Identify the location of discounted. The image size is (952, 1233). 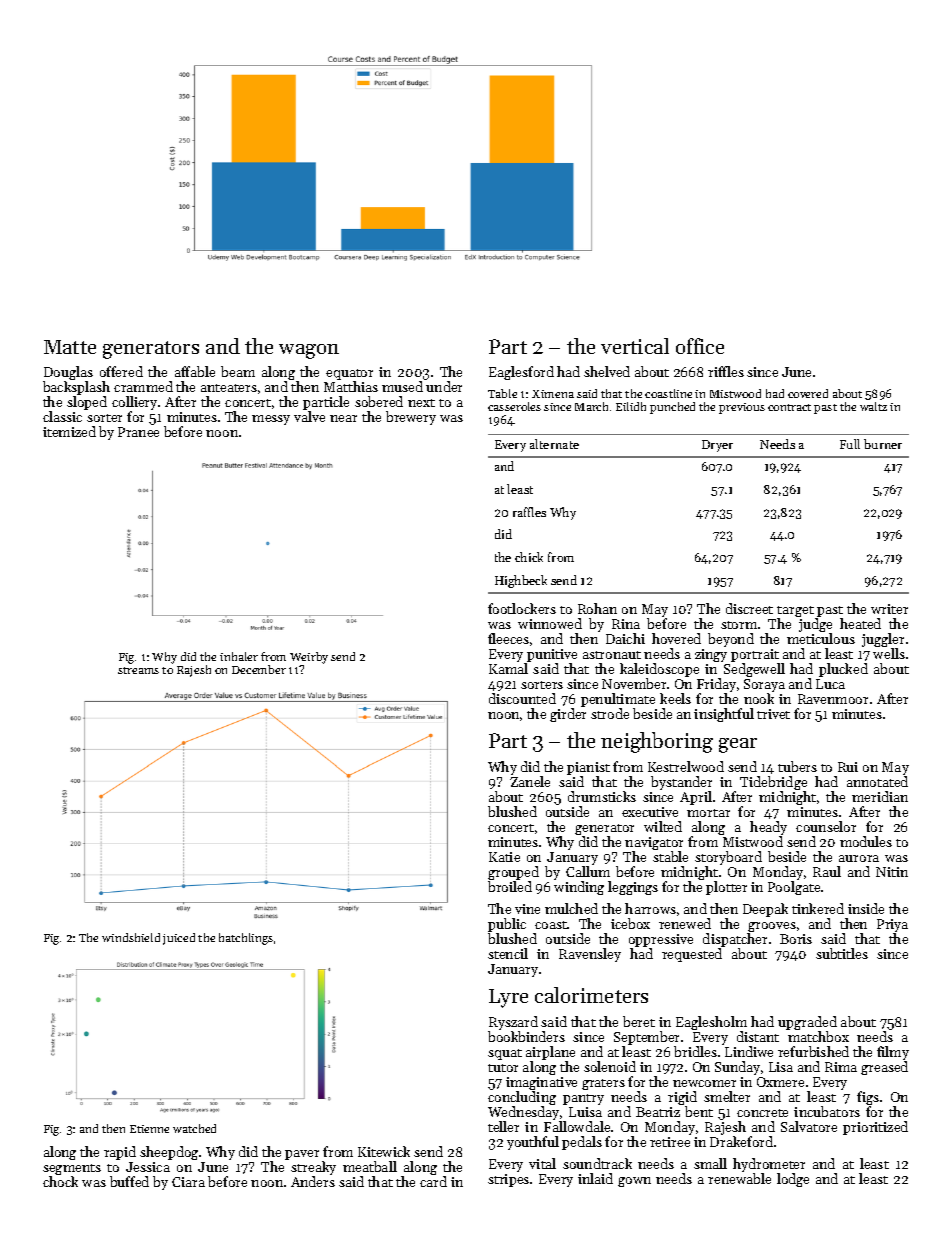
(522, 698).
